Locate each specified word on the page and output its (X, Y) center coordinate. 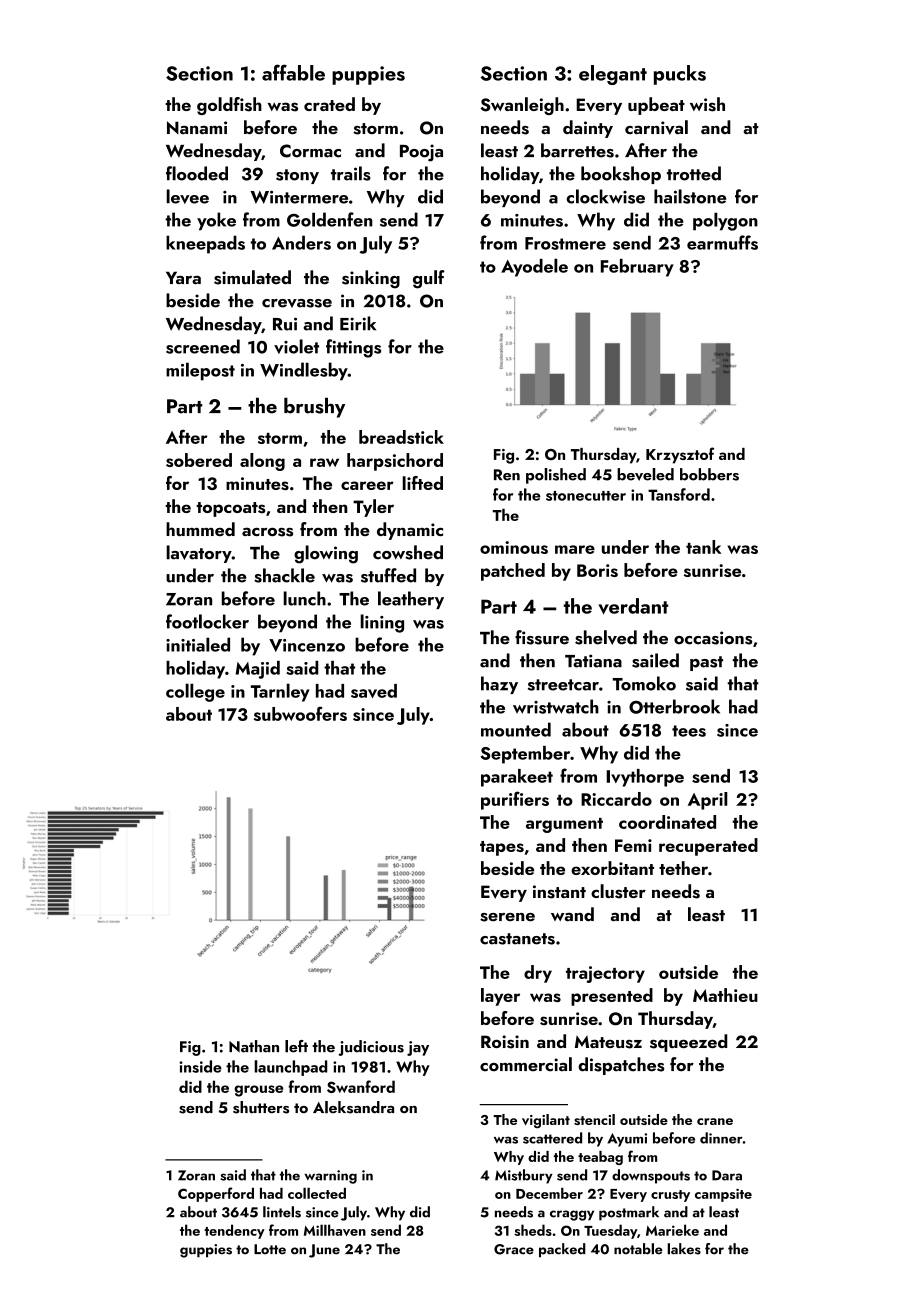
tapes (502, 848)
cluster (618, 891)
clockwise (605, 196)
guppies (206, 1251)
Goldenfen (330, 219)
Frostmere (565, 243)
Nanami (197, 127)
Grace (514, 1249)
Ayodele (534, 267)
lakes (684, 1249)
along (262, 462)
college (195, 692)
